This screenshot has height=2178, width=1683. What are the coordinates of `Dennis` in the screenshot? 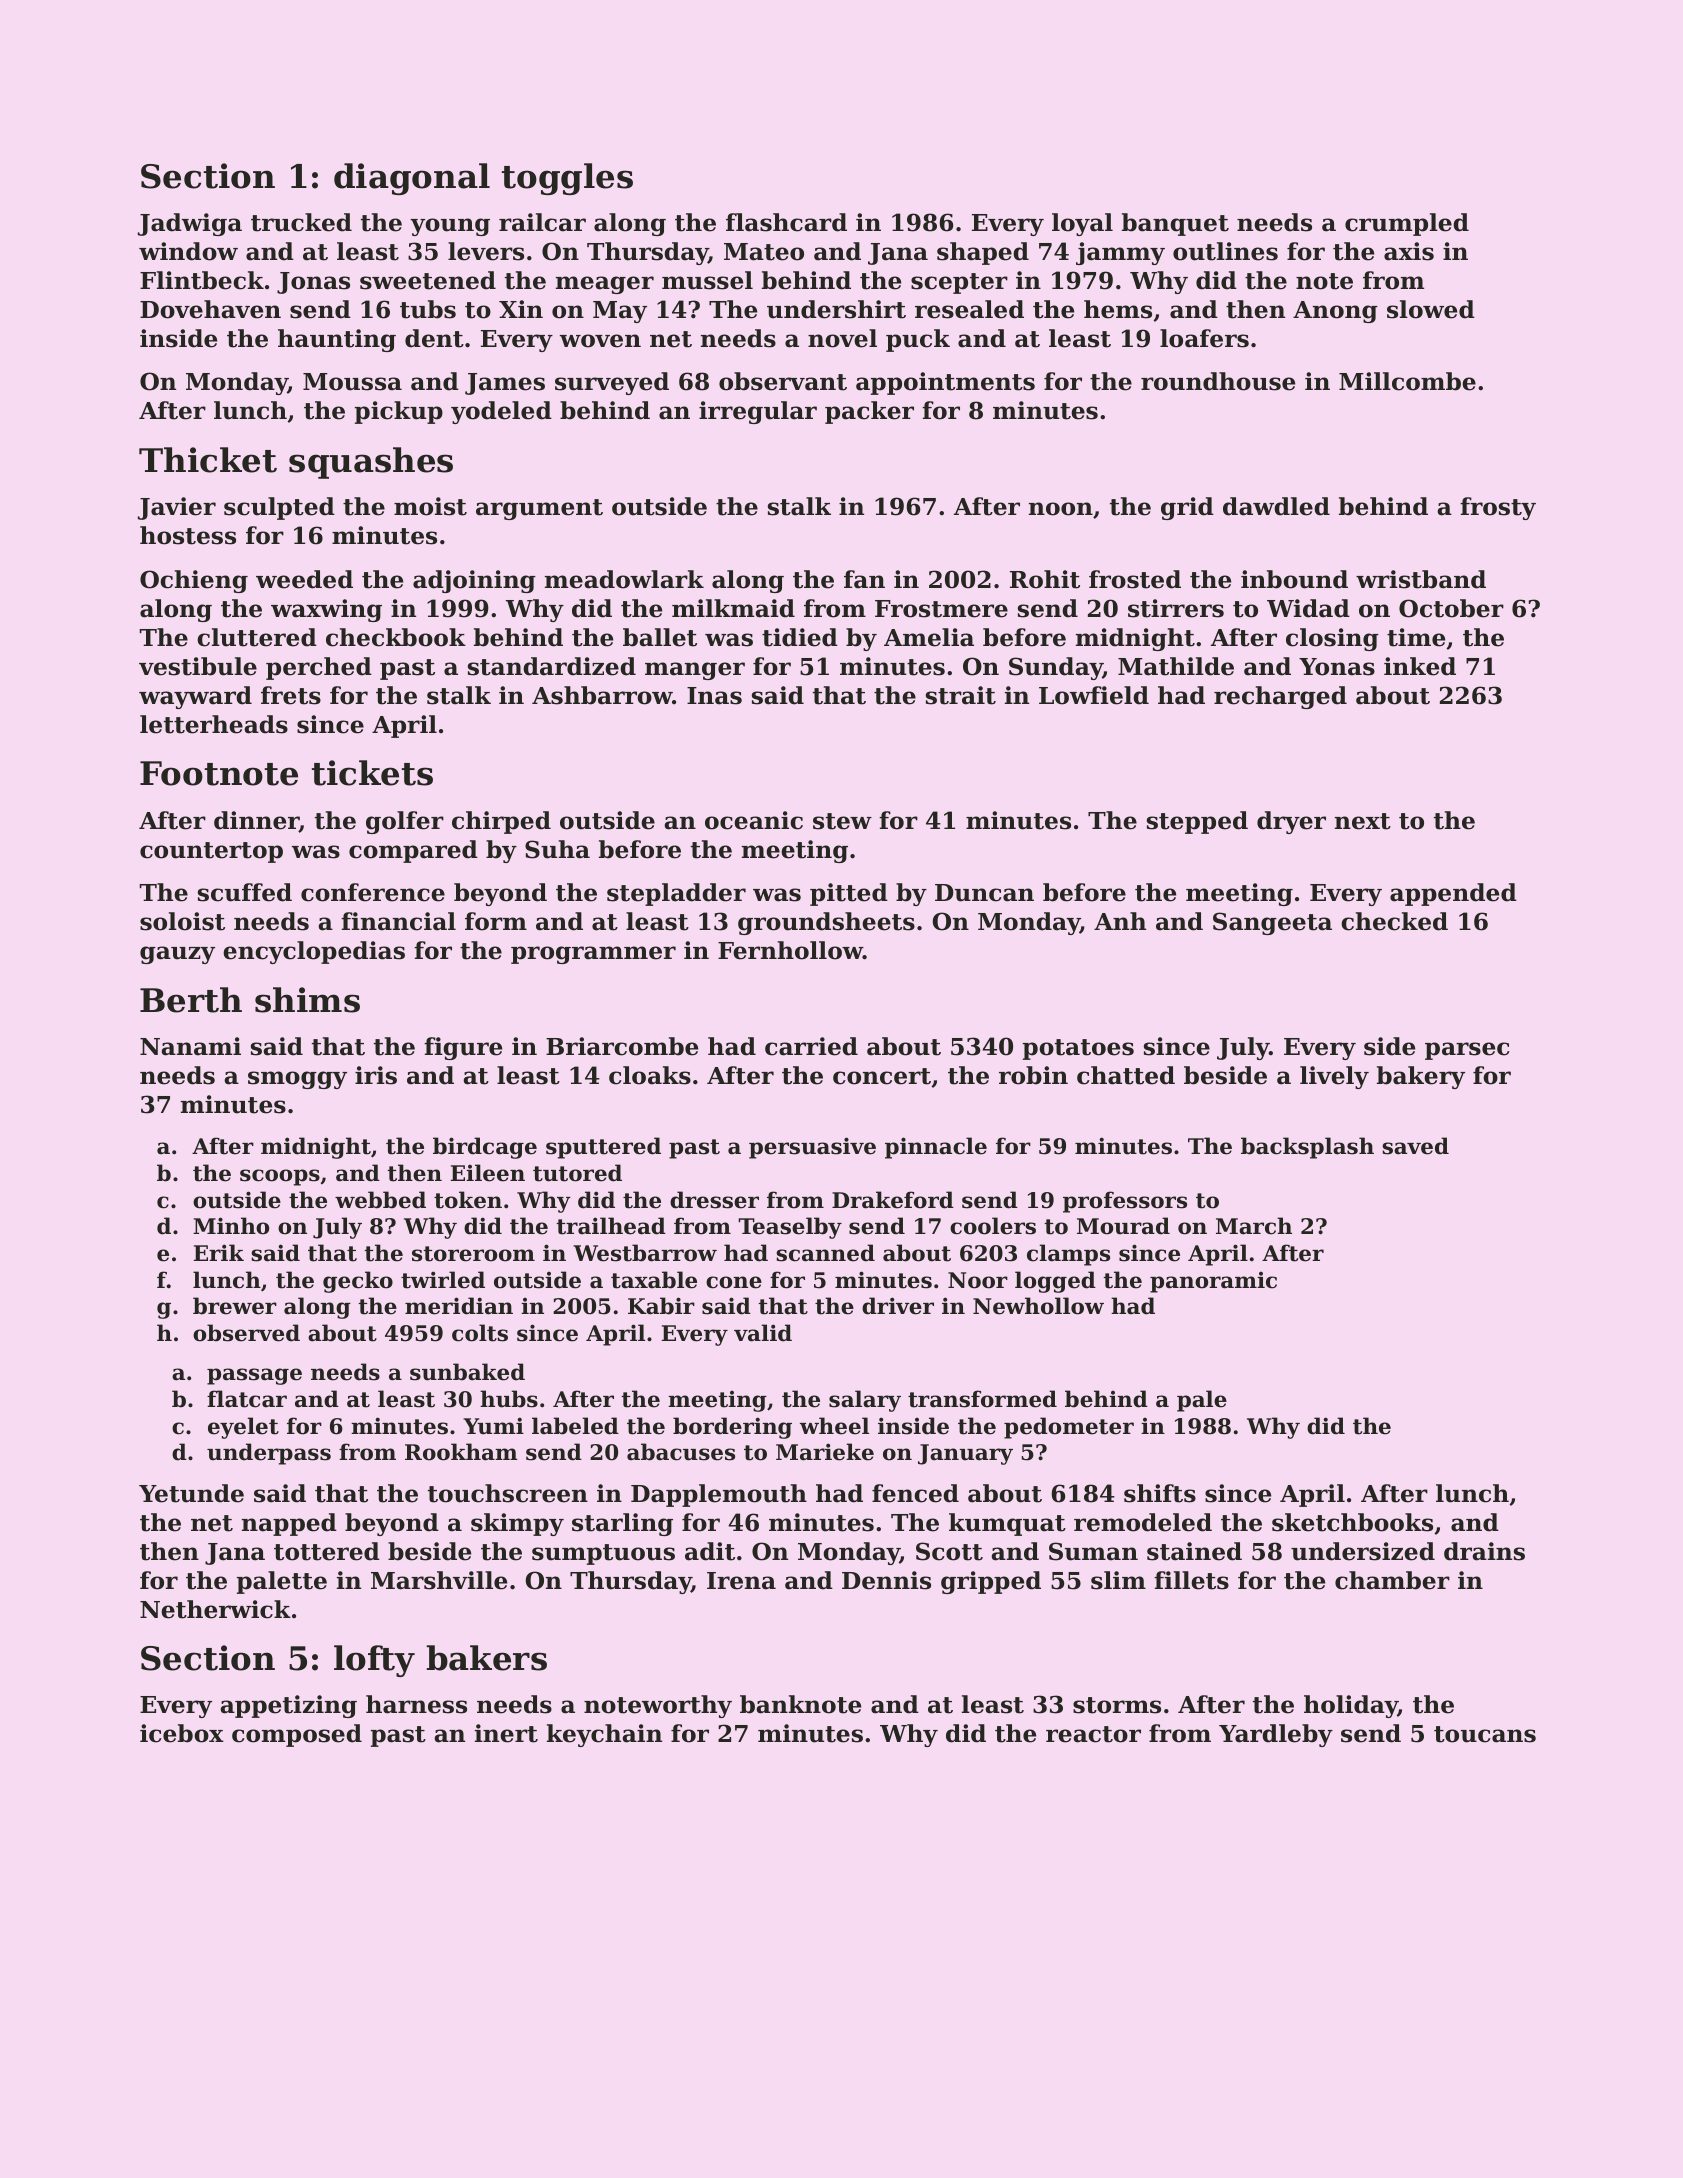 It's located at (886, 1580).
